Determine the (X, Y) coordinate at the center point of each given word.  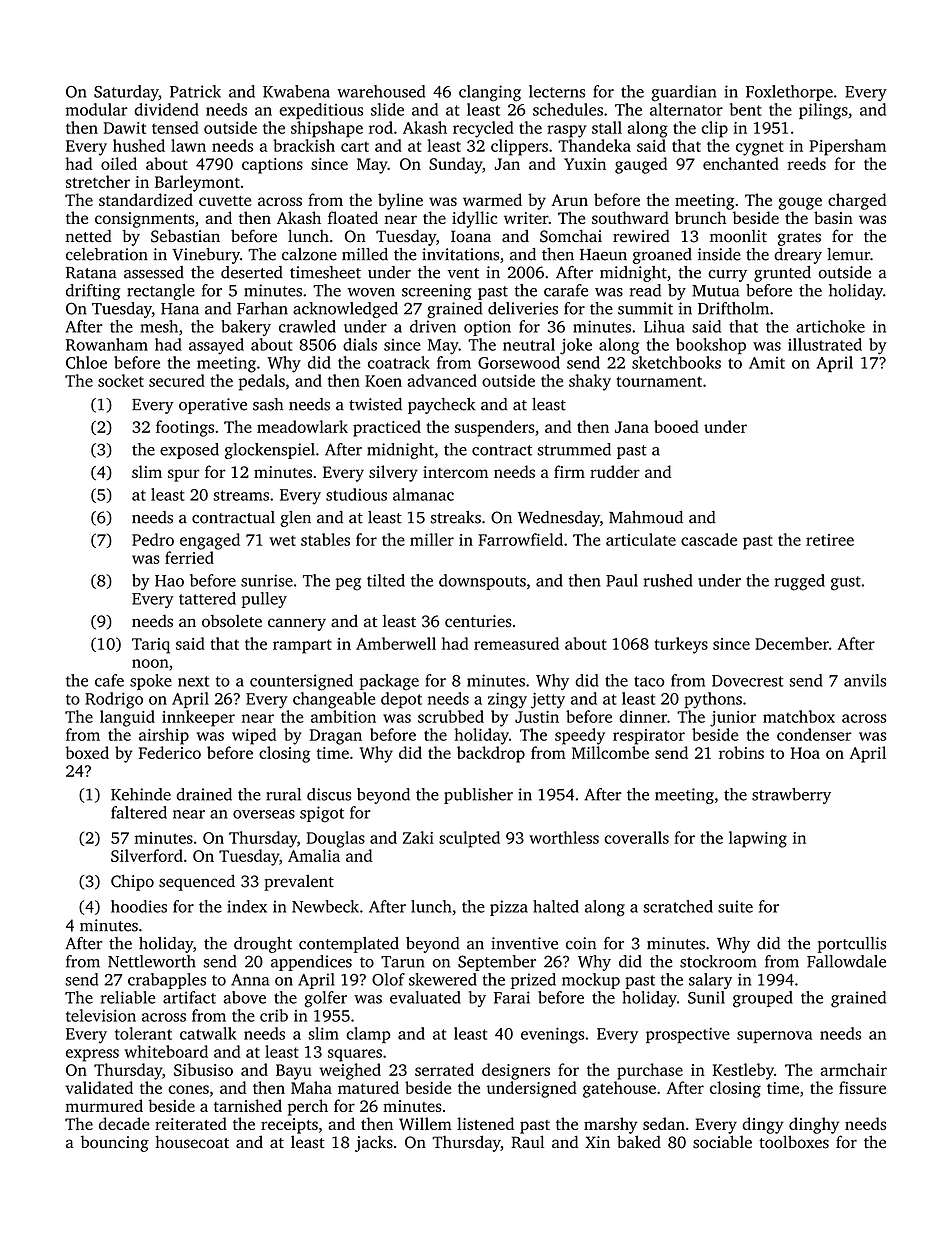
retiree (830, 540)
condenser (814, 734)
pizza (509, 908)
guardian (683, 93)
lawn (188, 145)
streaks (455, 517)
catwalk (208, 1033)
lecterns (557, 91)
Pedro (153, 539)
